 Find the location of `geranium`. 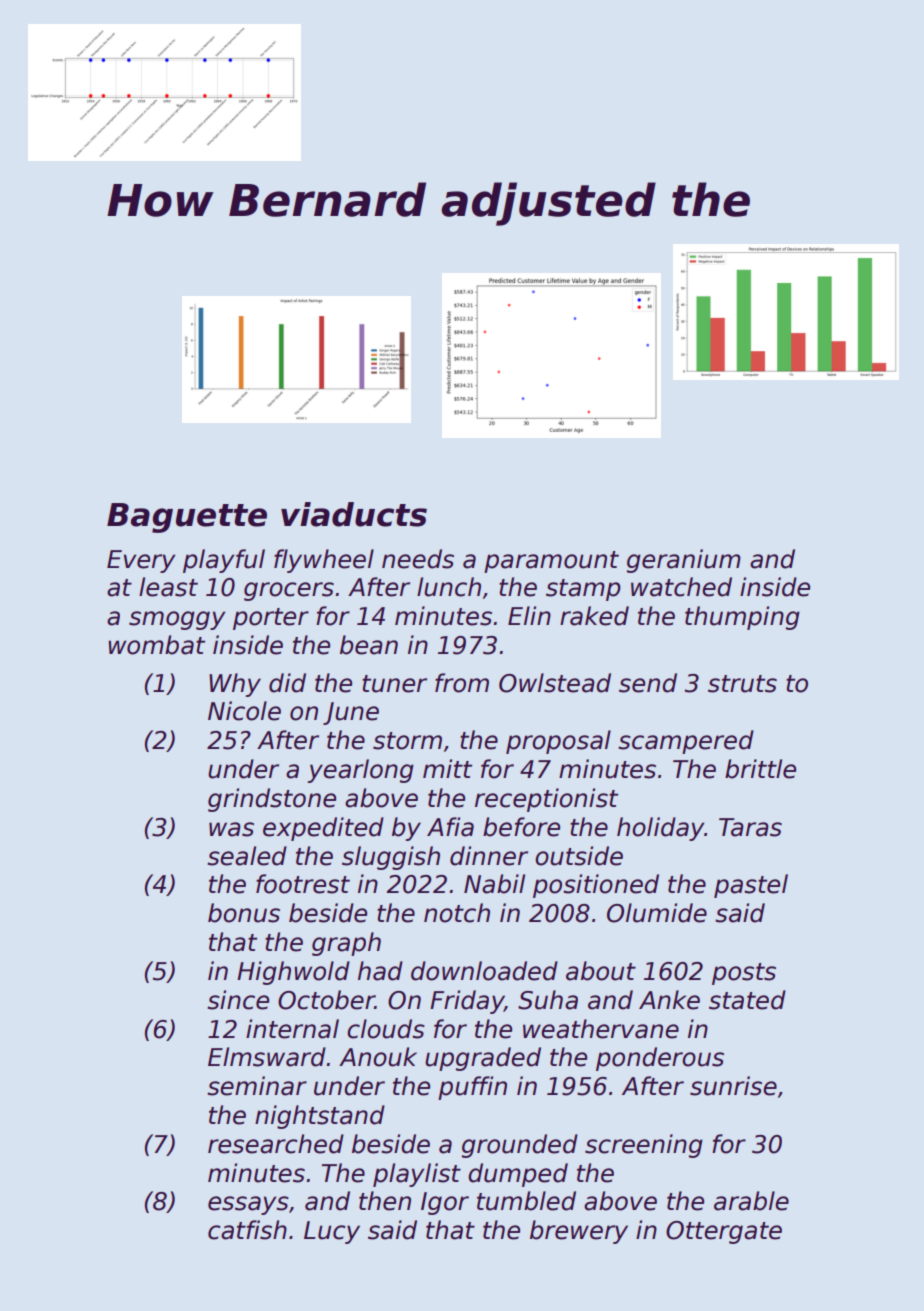

geranium is located at coordinates (684, 561).
